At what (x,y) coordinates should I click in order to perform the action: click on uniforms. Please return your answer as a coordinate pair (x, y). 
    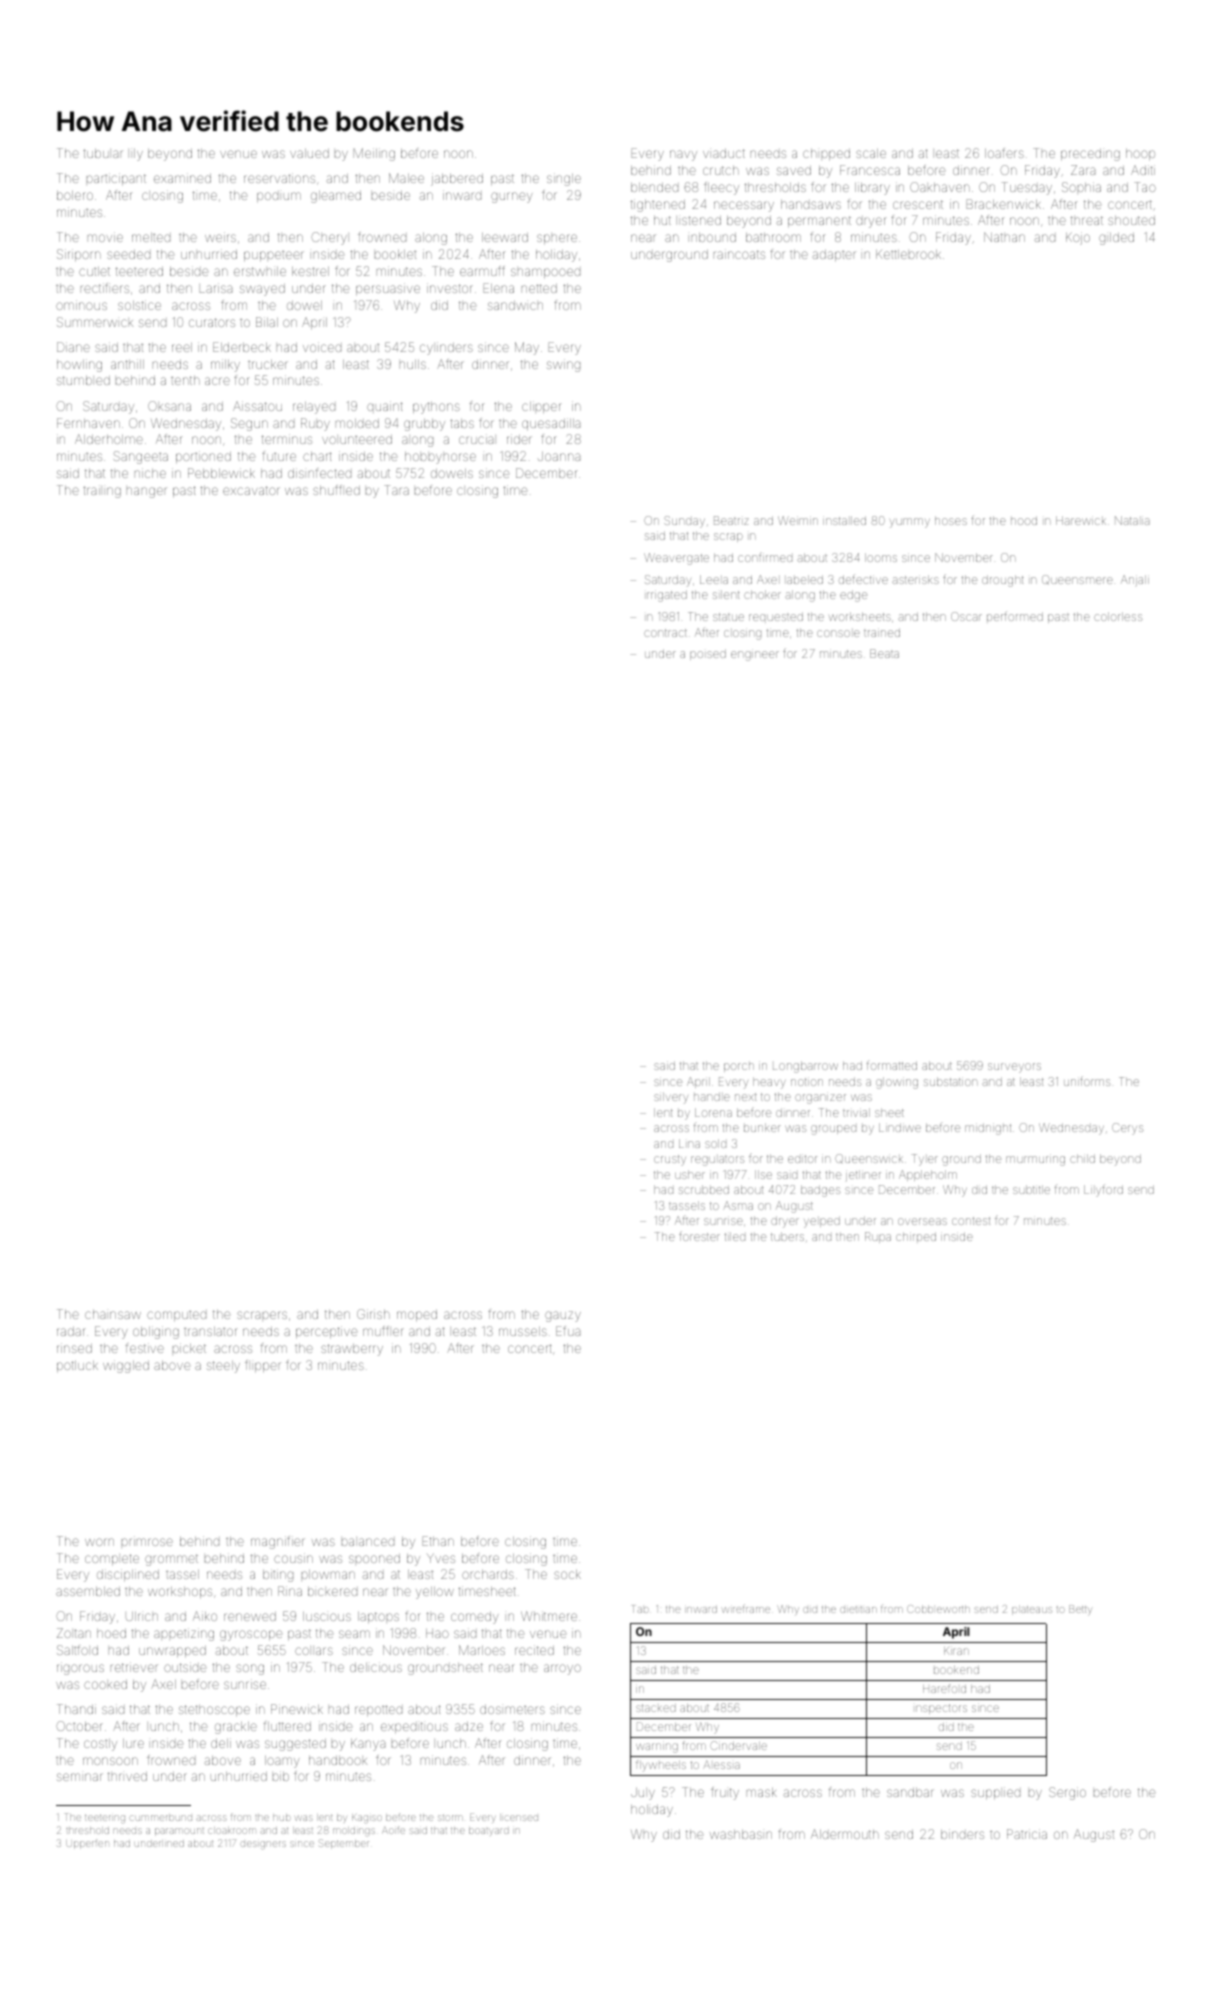
    Looking at the image, I should click on (1087, 1081).
